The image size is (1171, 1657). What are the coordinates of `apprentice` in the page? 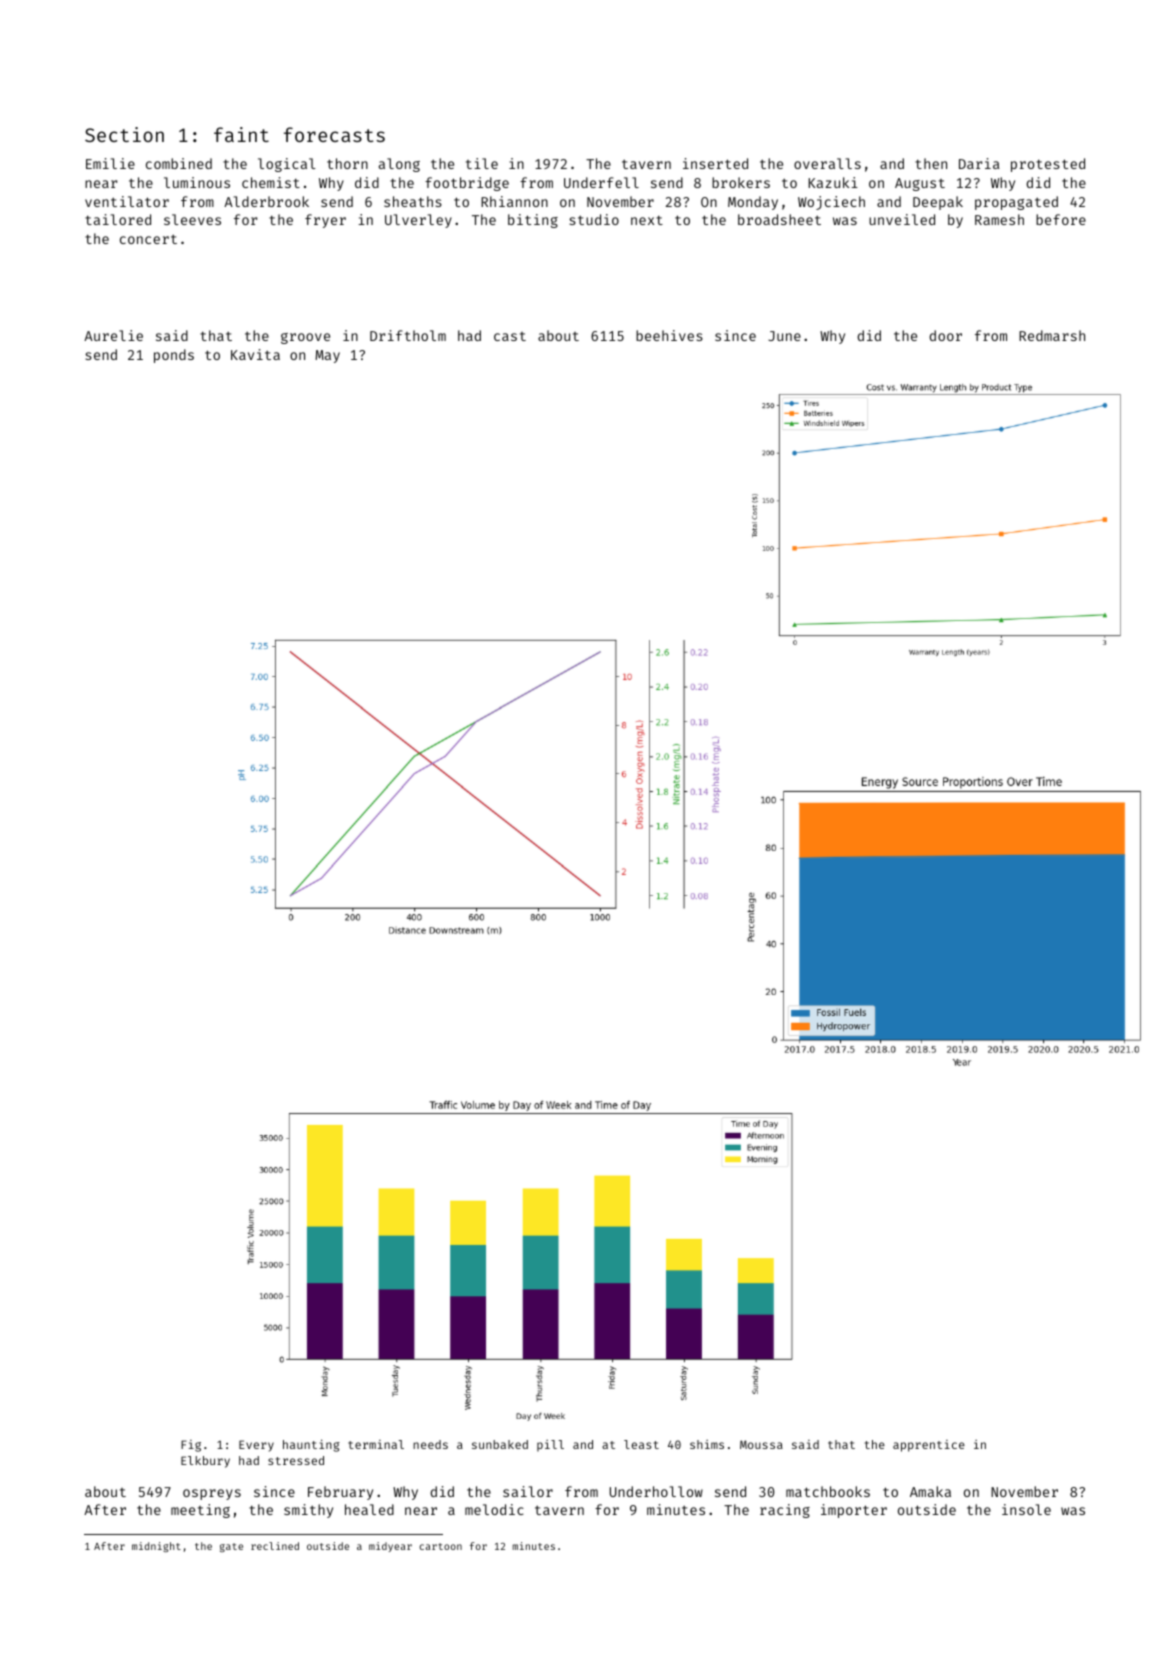 It's located at (929, 1446).
